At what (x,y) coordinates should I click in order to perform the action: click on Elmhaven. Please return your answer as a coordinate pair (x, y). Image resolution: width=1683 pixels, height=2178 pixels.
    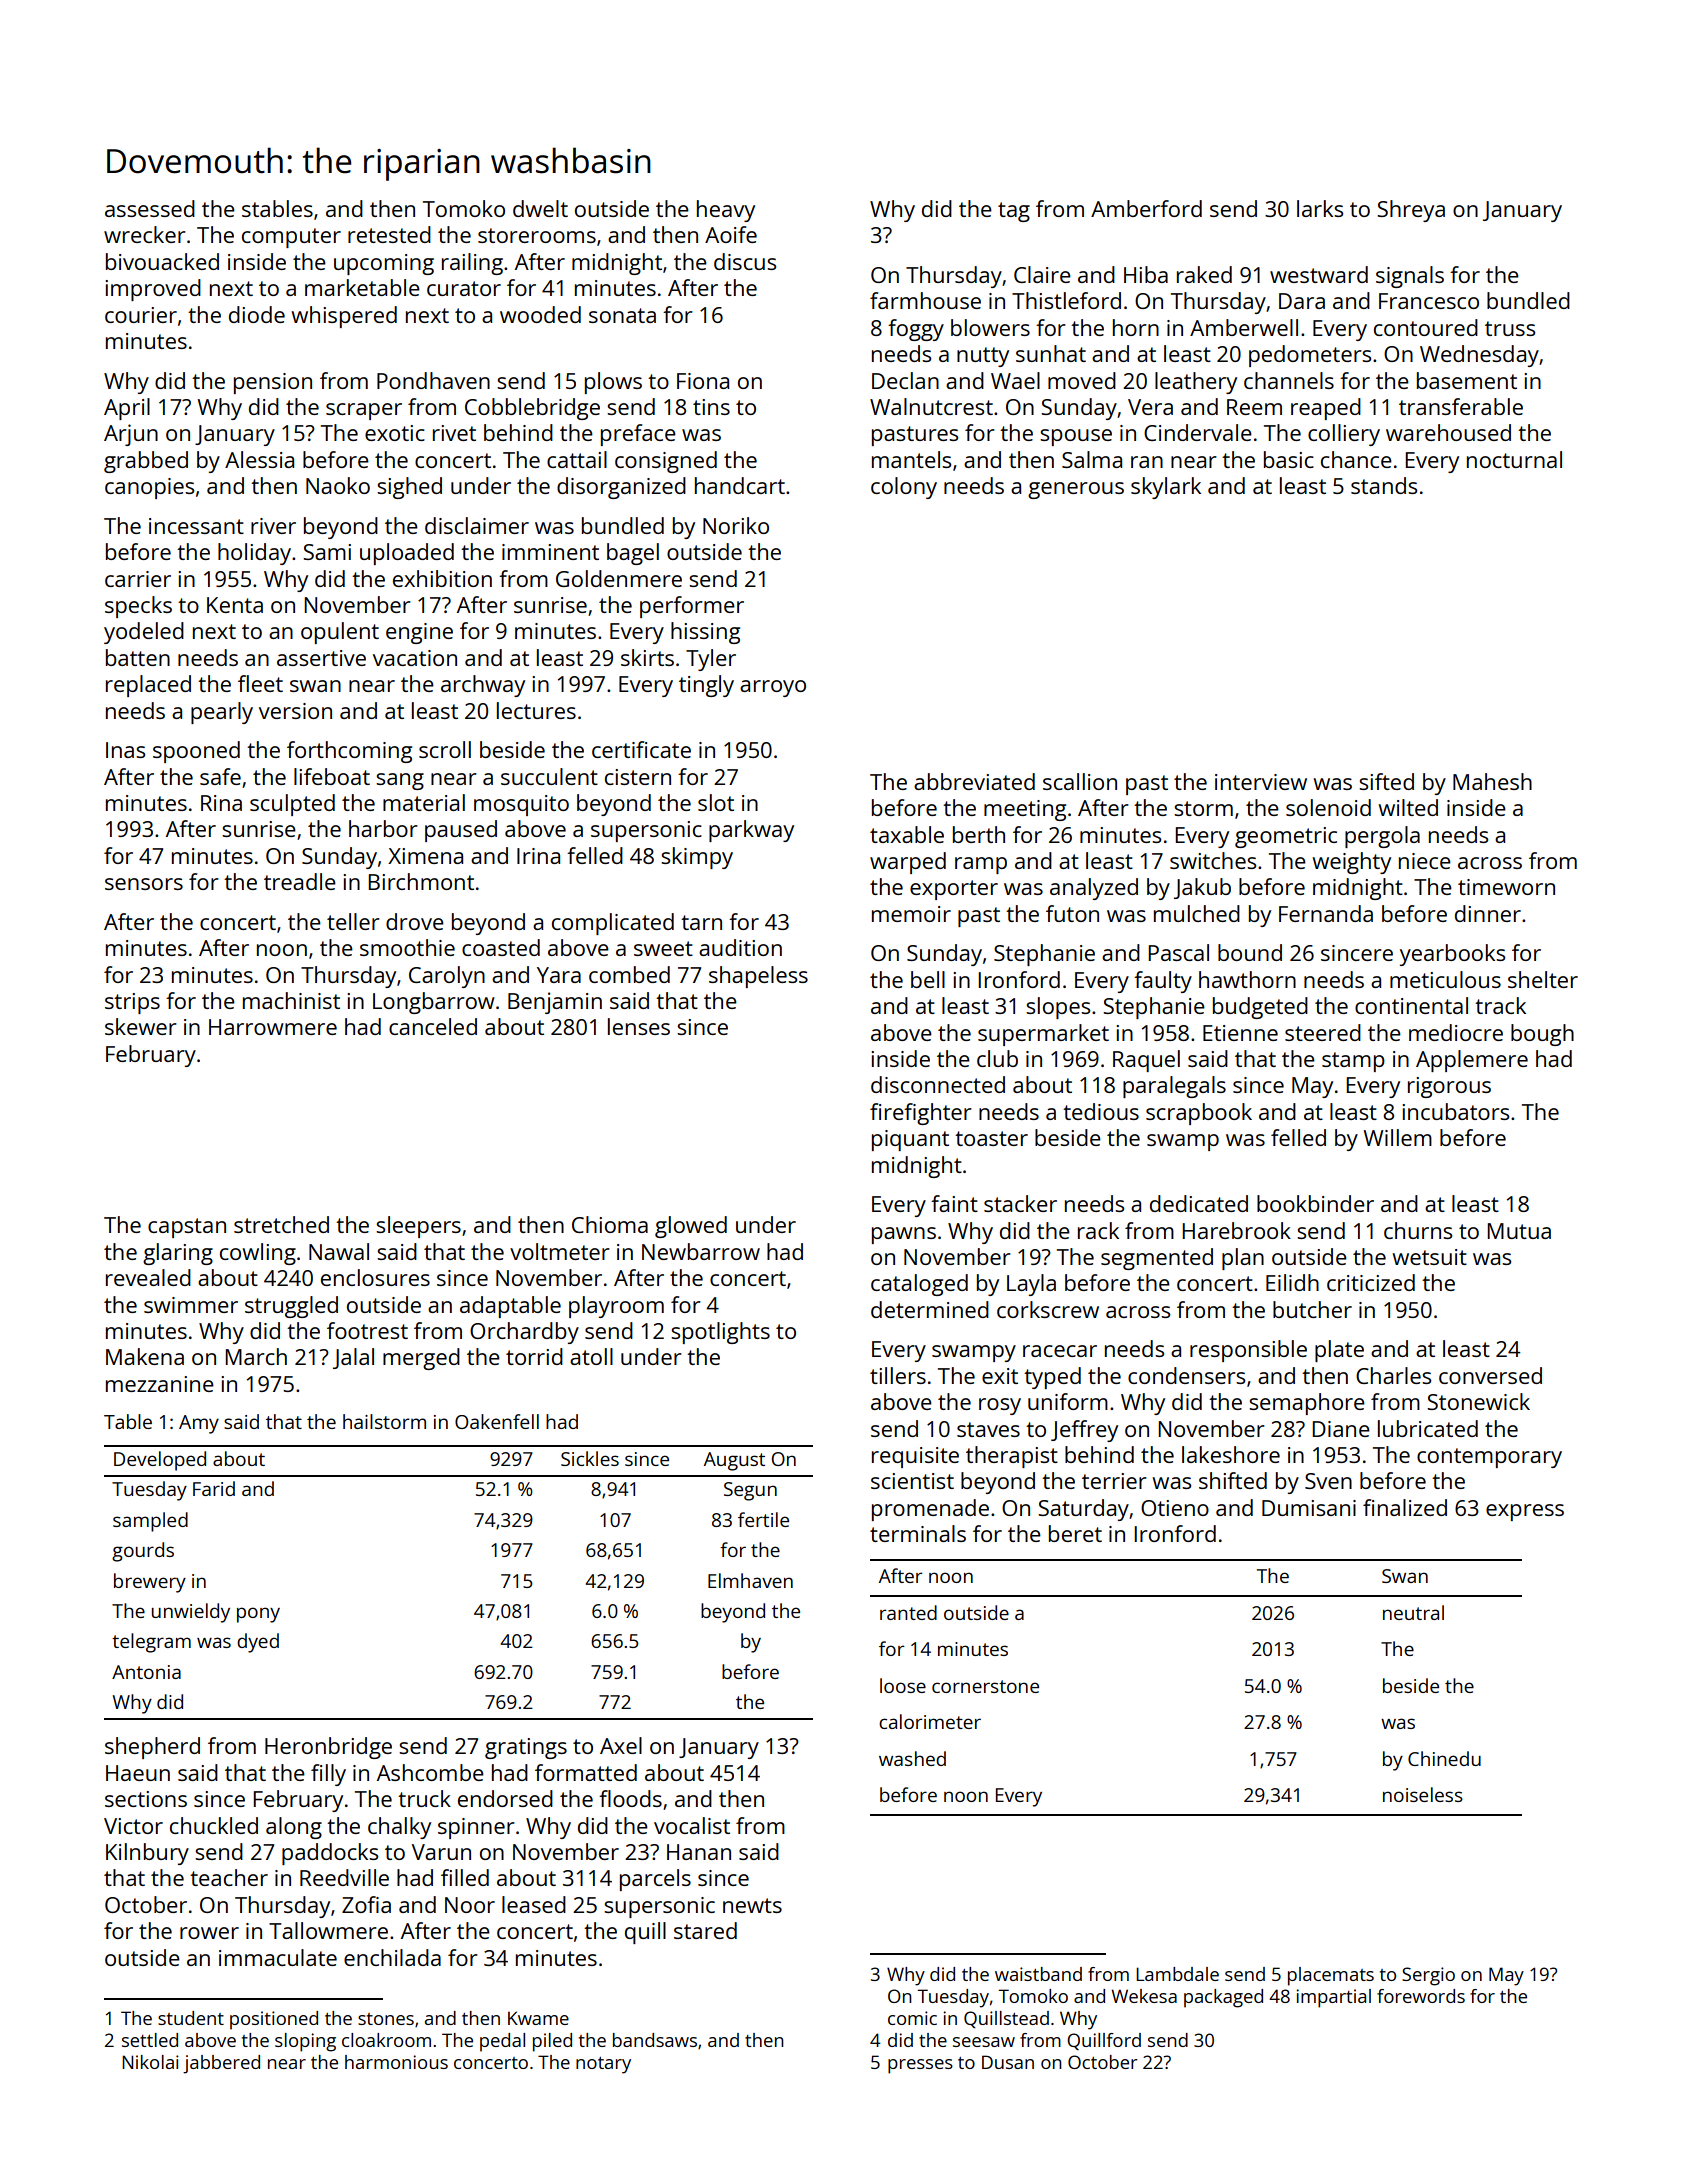
    Looking at the image, I should click on (750, 1580).
